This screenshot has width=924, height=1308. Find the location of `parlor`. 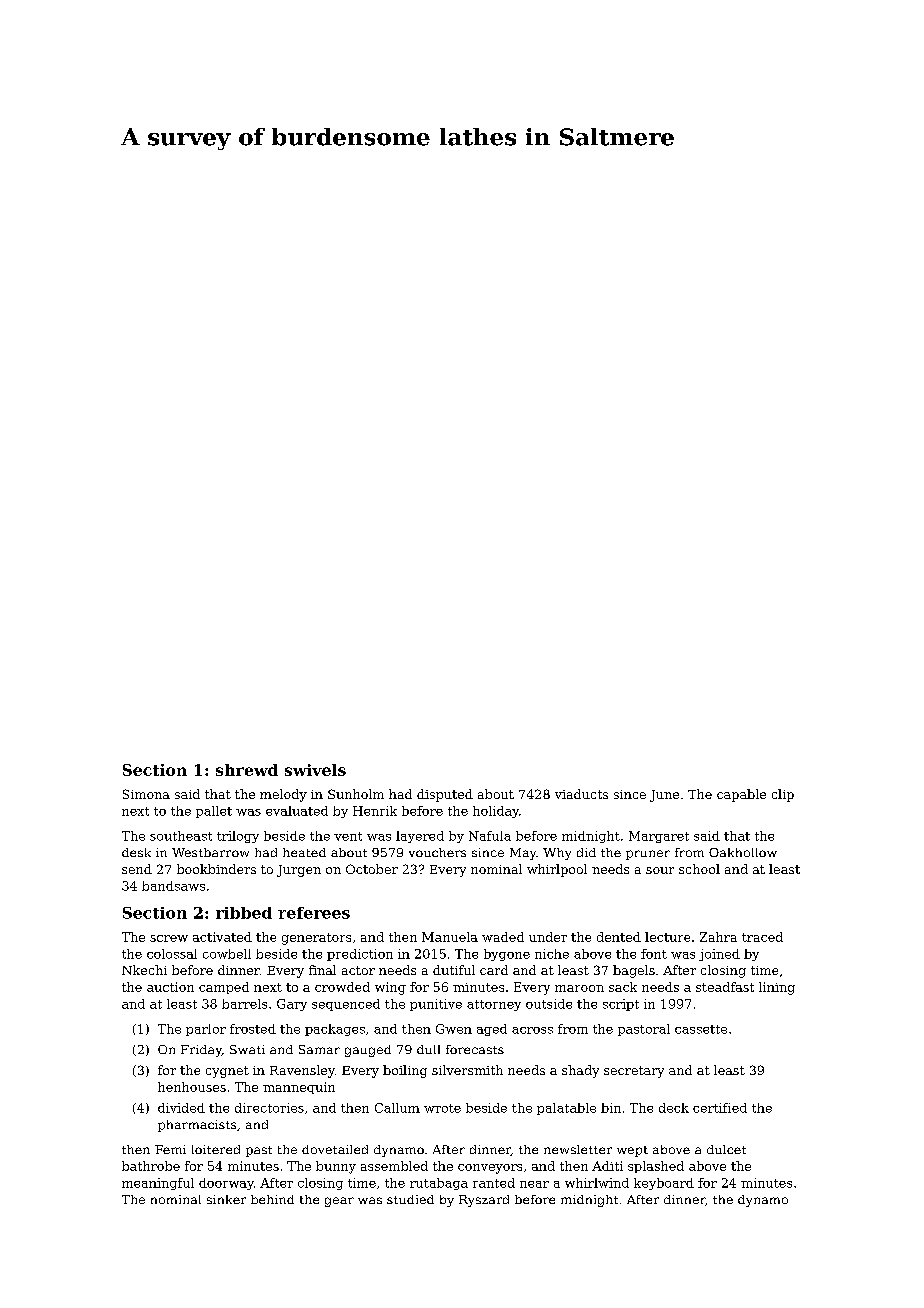

parlor is located at coordinates (206, 1030).
